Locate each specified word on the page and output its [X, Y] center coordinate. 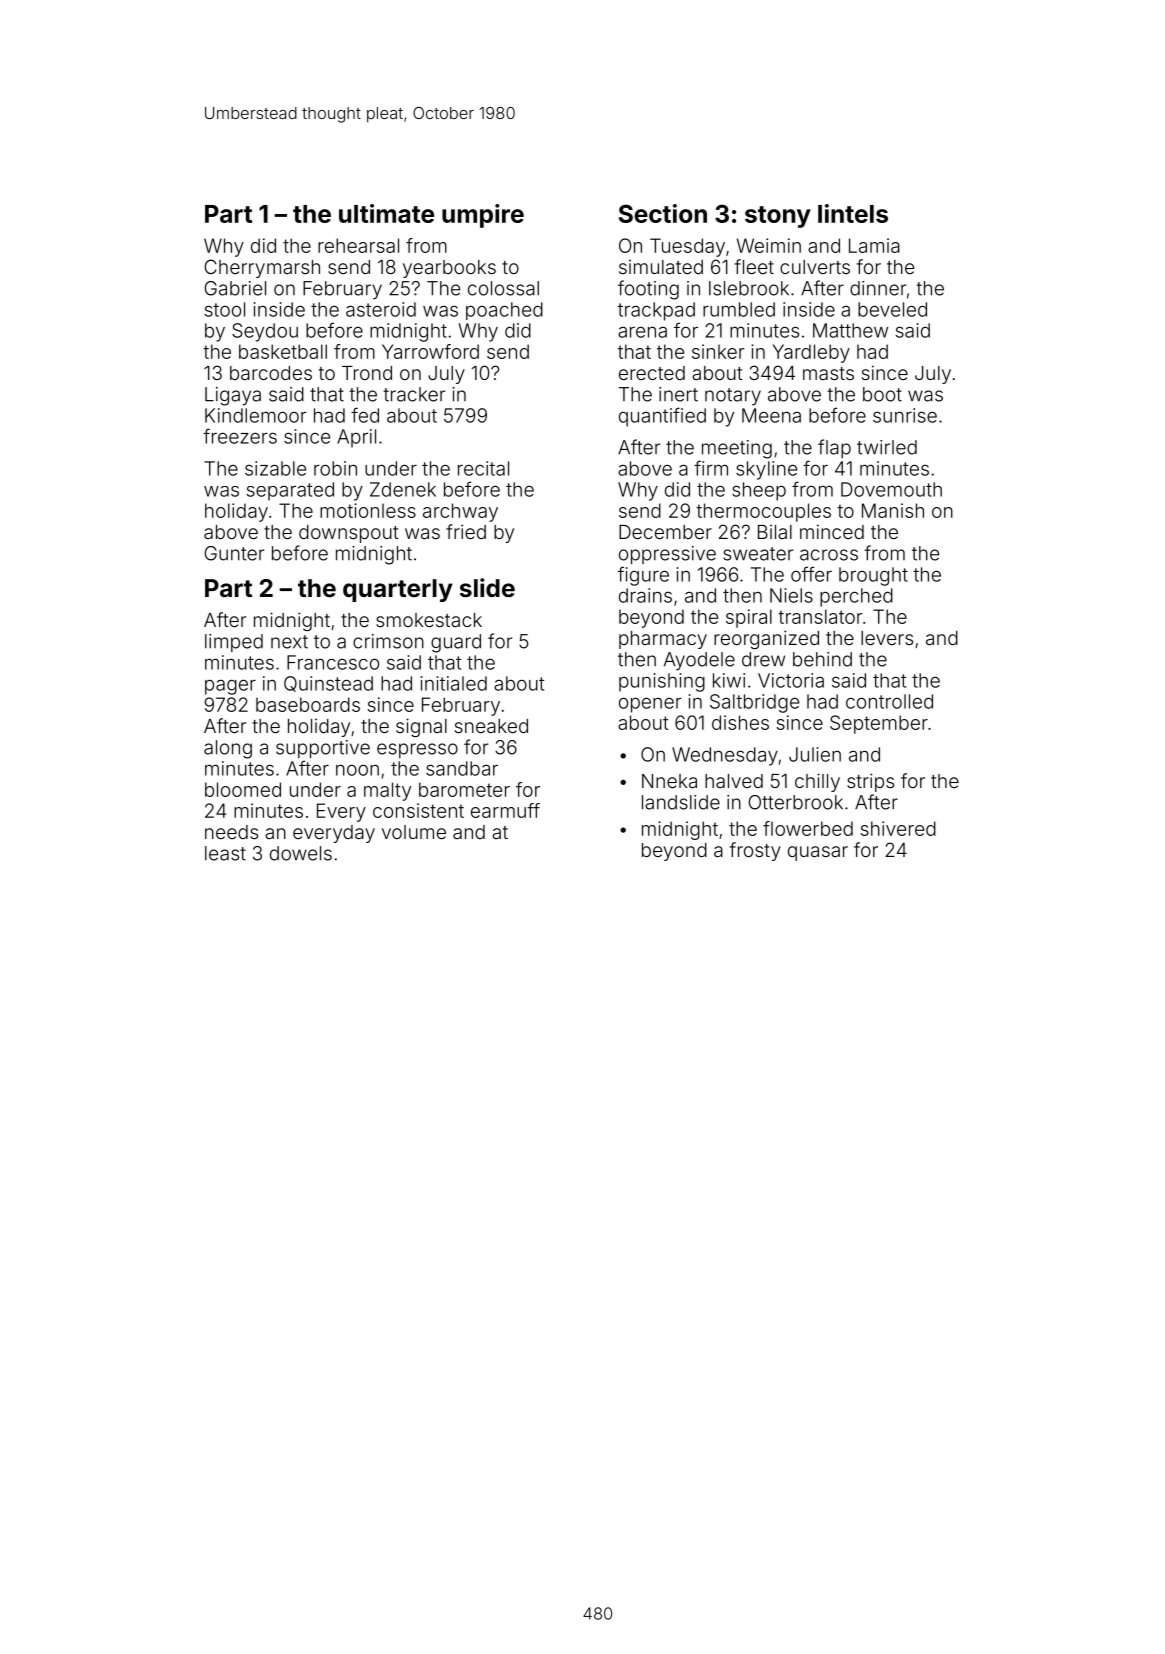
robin [335, 468]
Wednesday [725, 756]
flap [834, 448]
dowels [301, 853]
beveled [892, 309]
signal [421, 727]
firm [711, 468]
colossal [503, 288]
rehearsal [358, 245]
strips [870, 782]
